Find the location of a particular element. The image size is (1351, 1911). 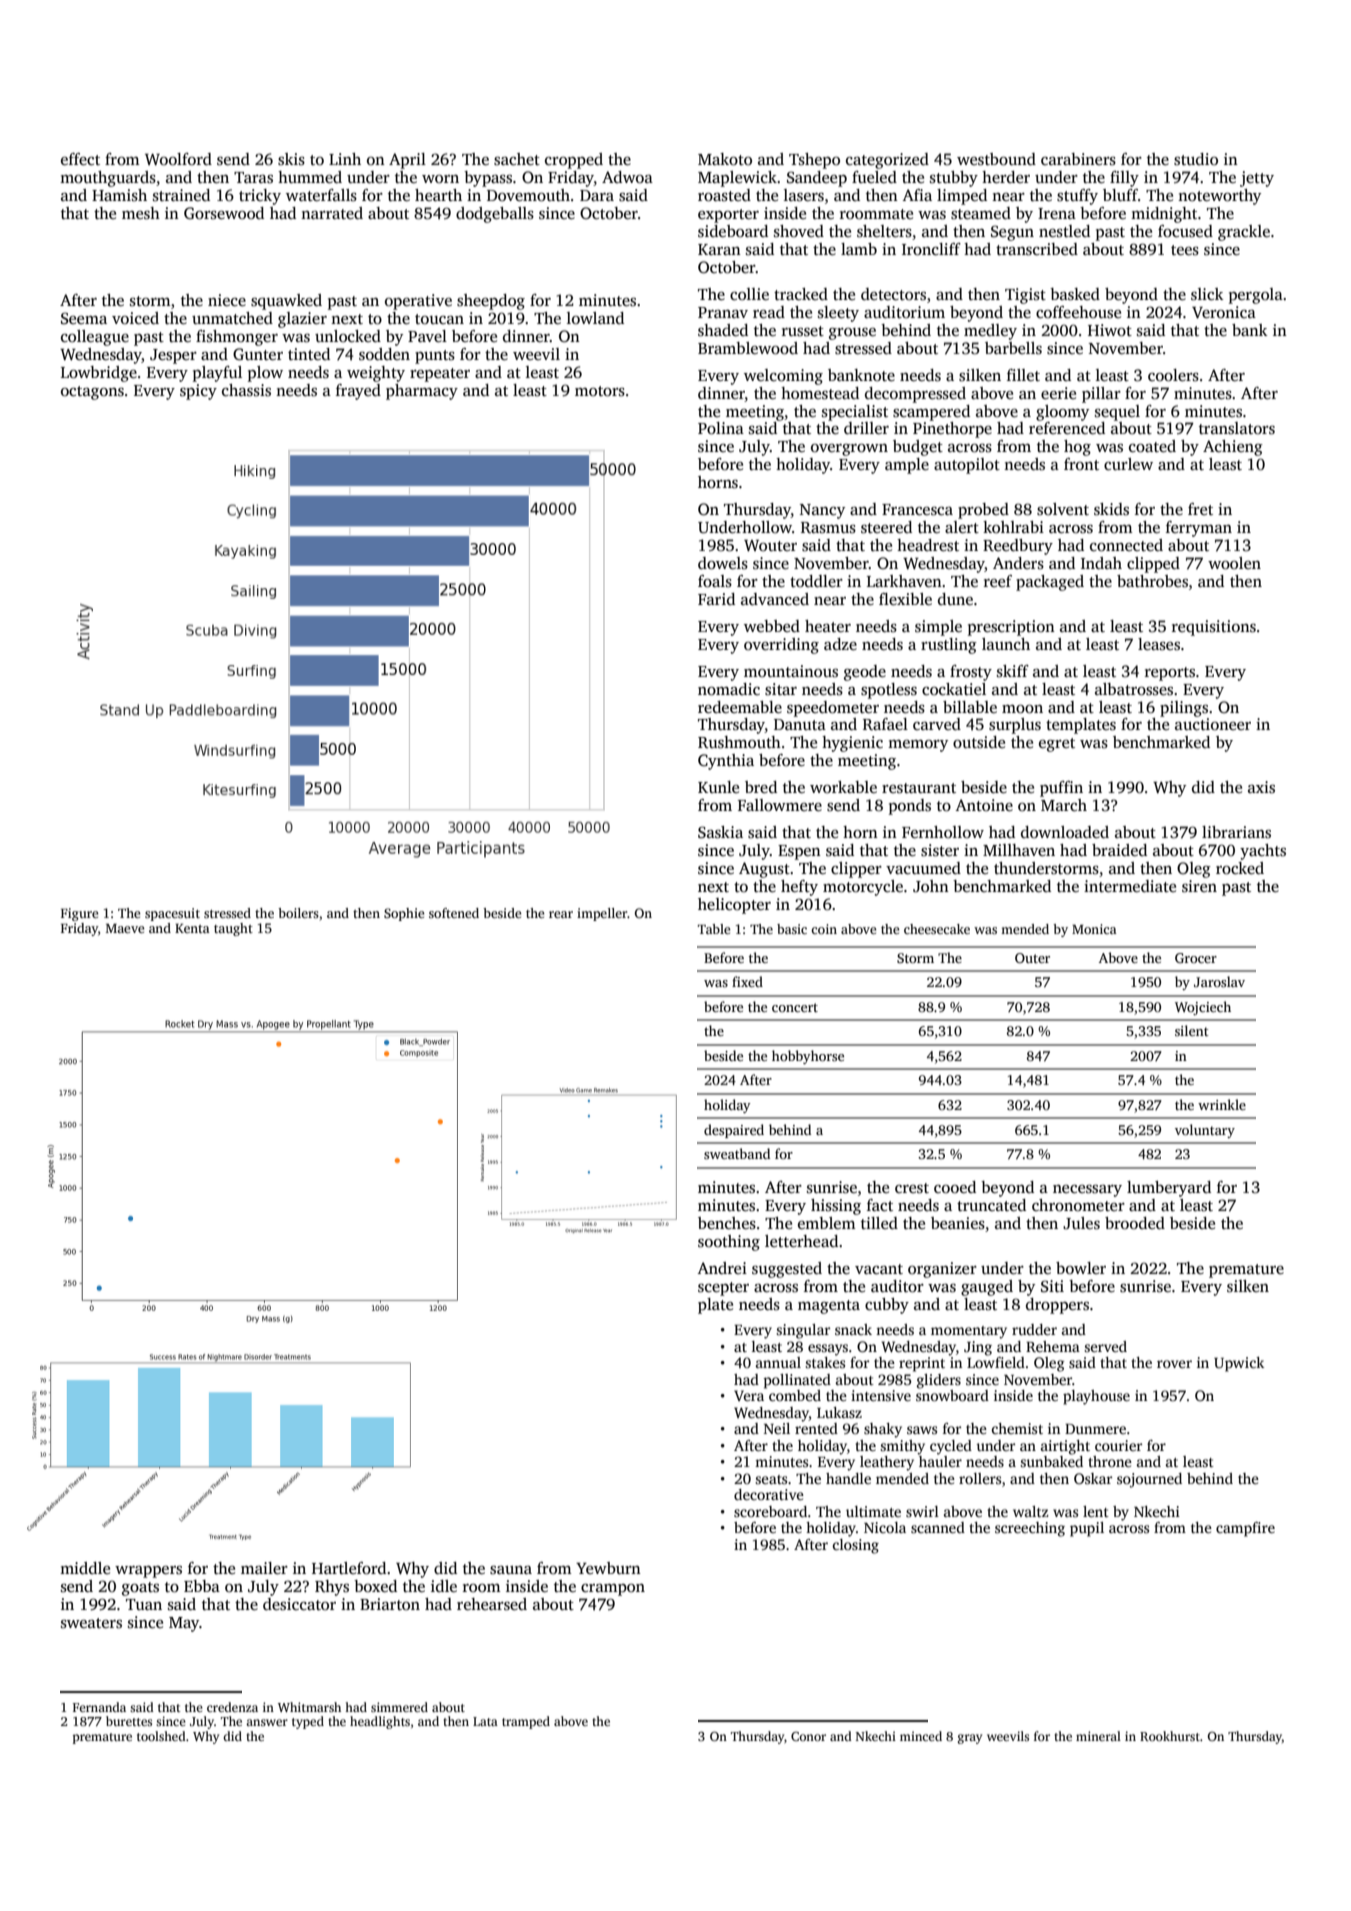

benches is located at coordinates (727, 1223).
